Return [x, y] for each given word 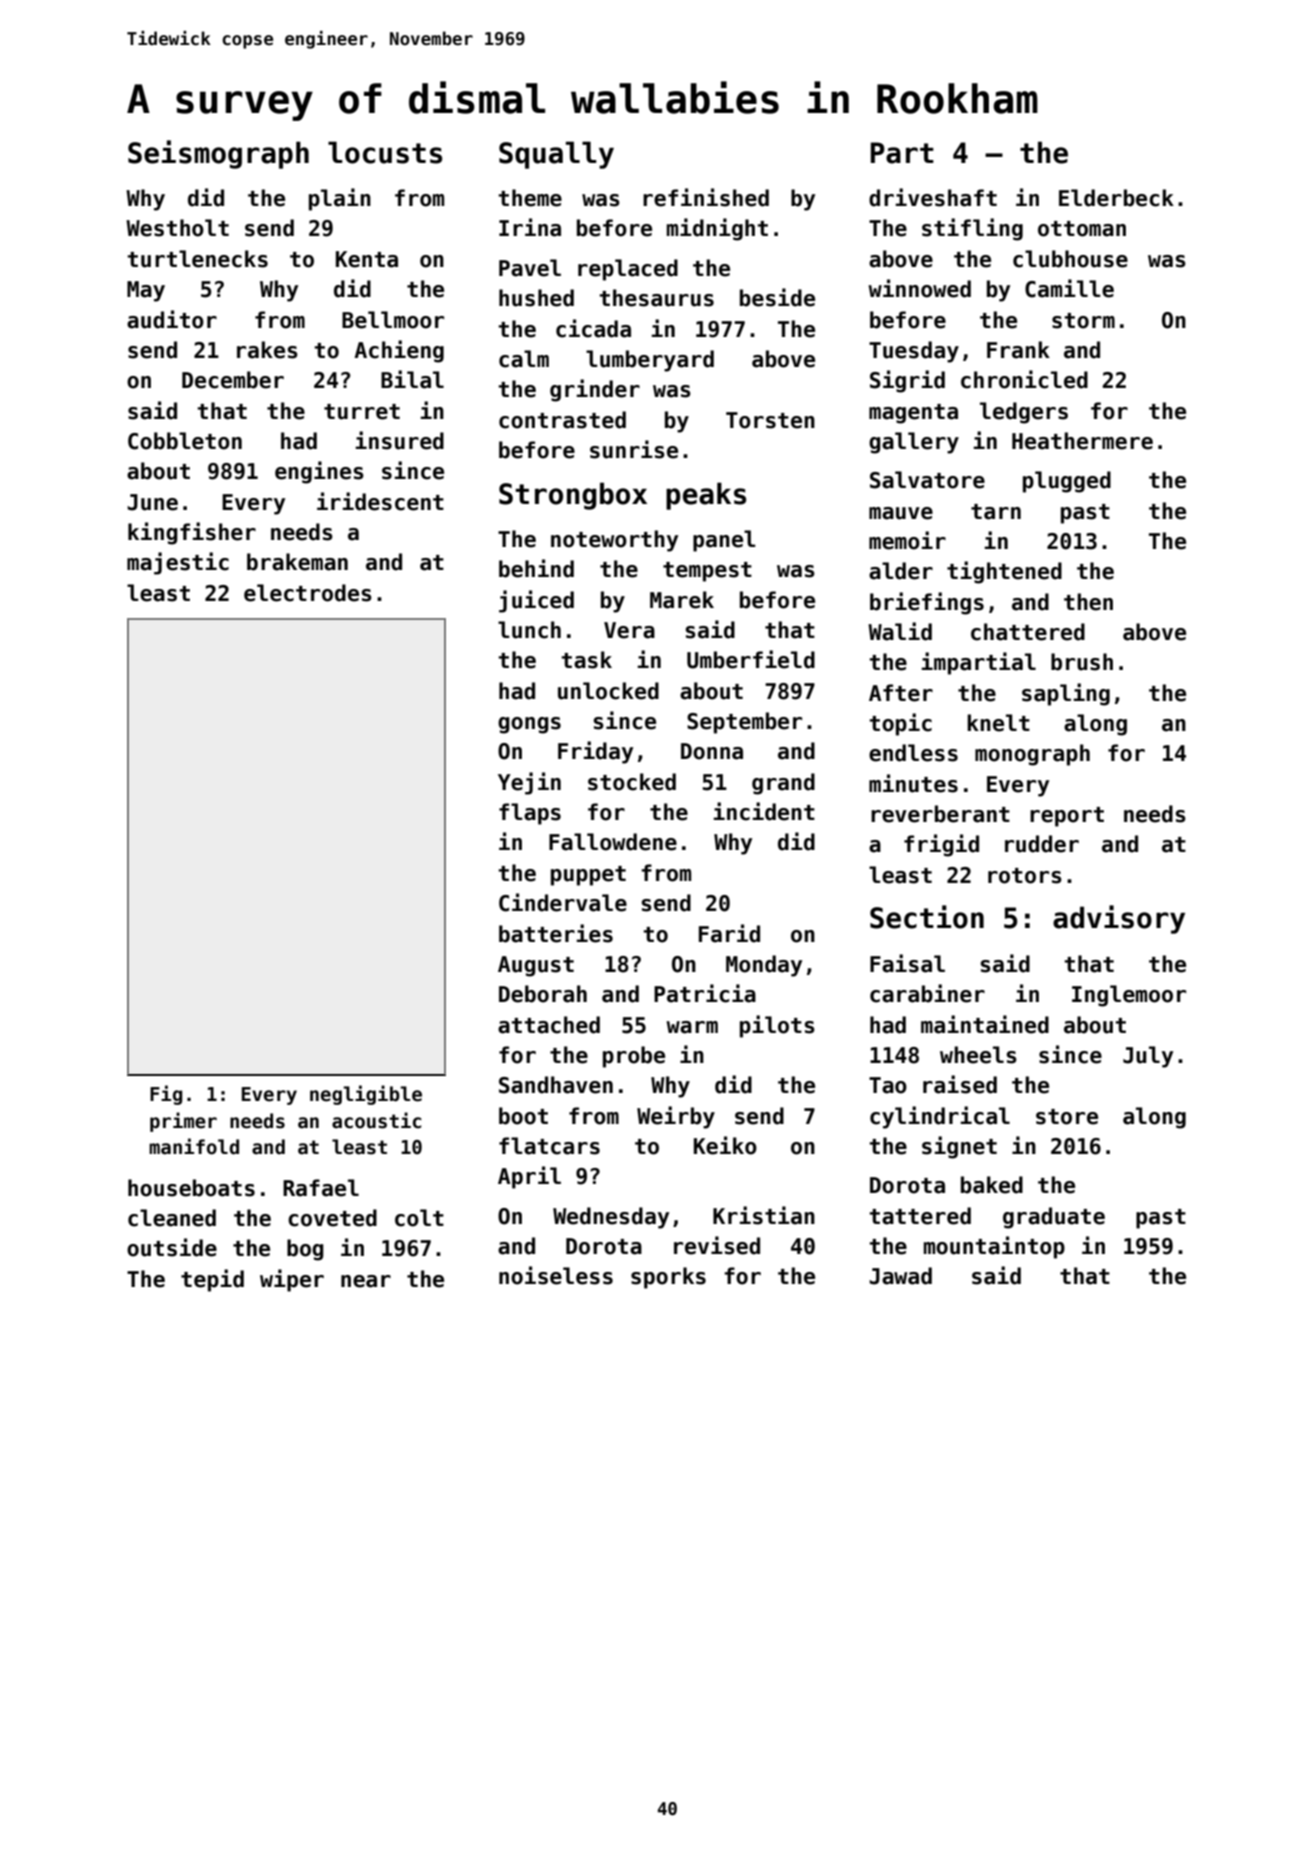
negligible [366, 1095]
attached [549, 1025]
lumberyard [650, 361]
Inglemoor [1129, 996]
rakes [267, 350]
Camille [1069, 288]
